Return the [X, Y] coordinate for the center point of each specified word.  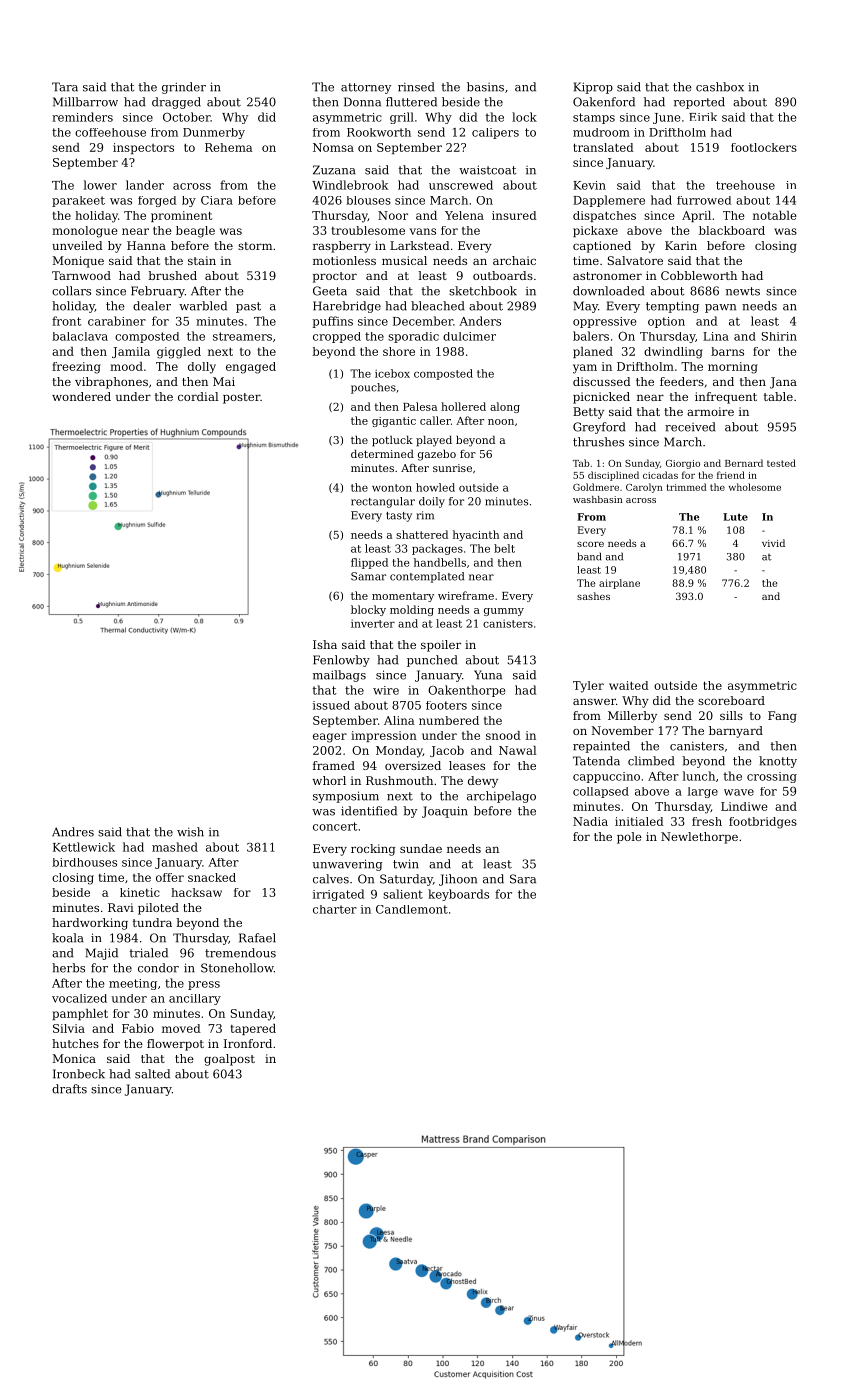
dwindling [673, 353]
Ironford [248, 1043]
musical [404, 260]
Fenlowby [341, 661]
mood [126, 366]
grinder [184, 88]
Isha [325, 644]
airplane [619, 584]
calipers [495, 133]
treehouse [745, 185]
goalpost [229, 1060]
